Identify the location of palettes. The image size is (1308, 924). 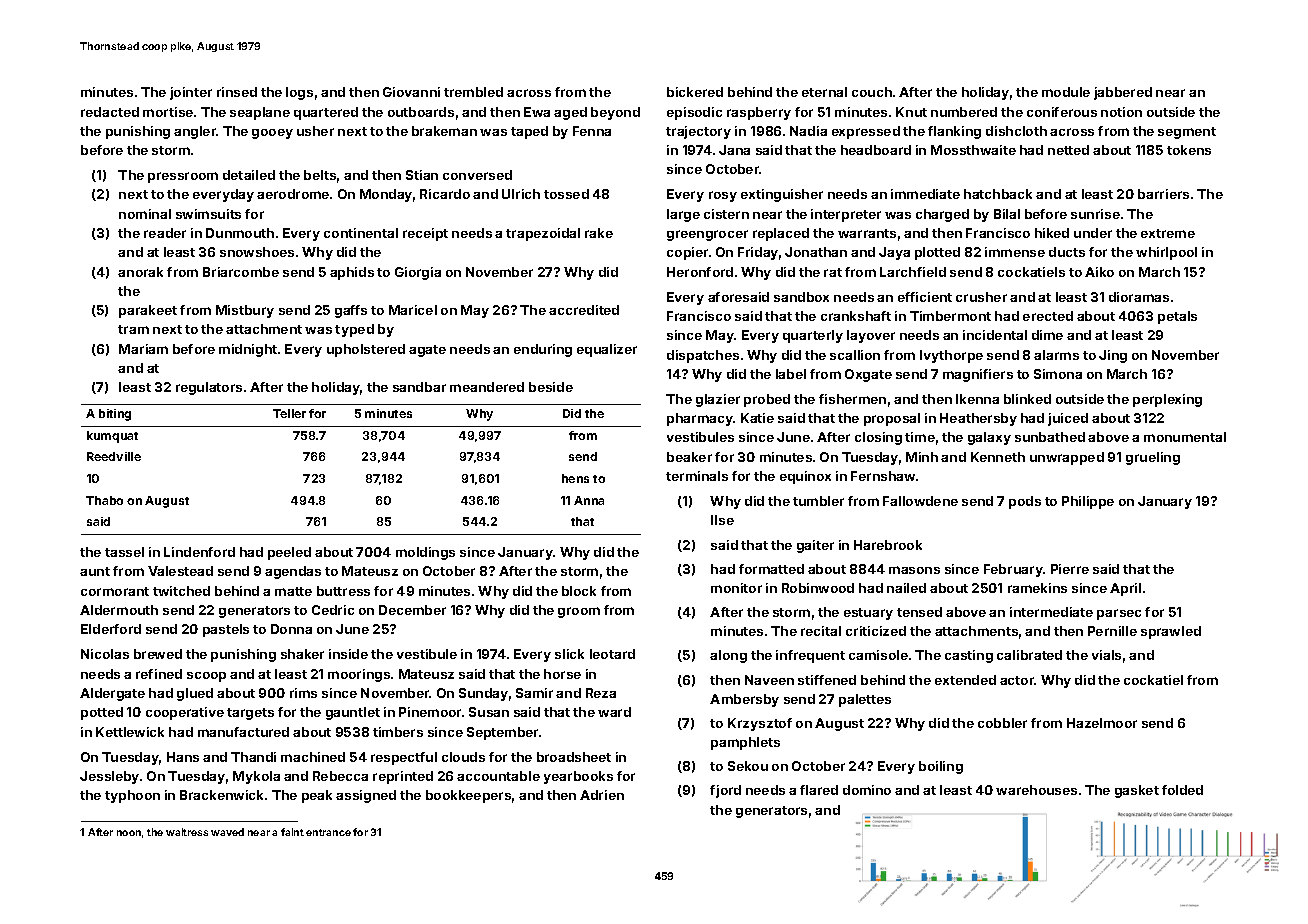
(865, 700).
